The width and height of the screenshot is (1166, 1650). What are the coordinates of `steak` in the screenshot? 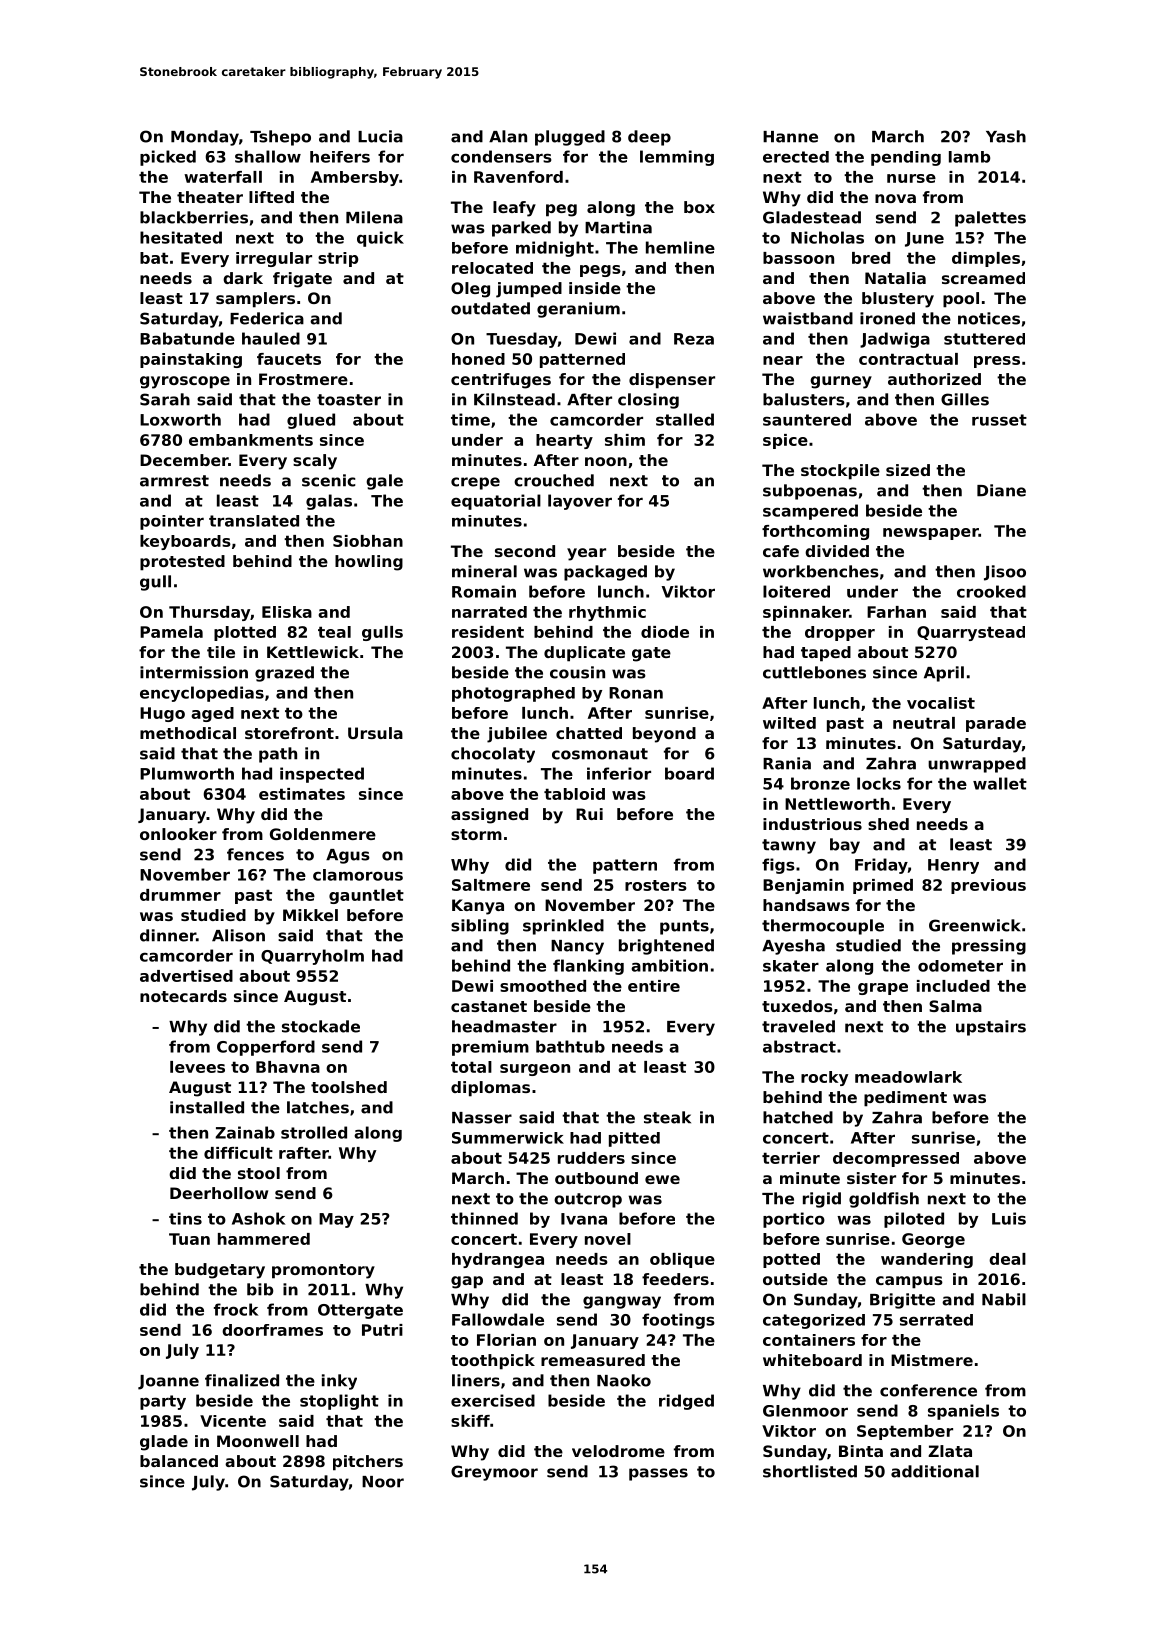 It's located at (667, 1117).
